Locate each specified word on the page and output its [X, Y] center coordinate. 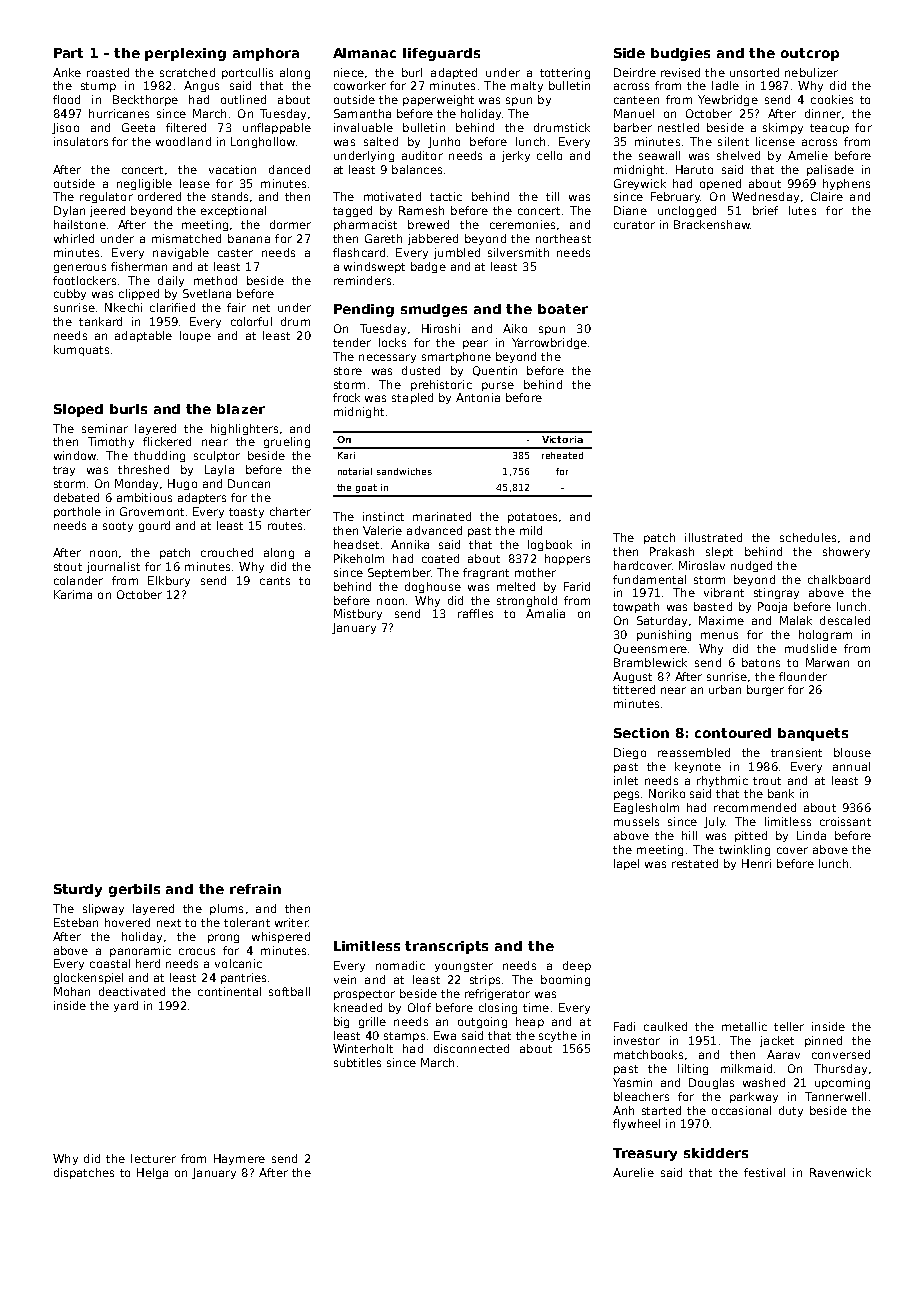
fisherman [139, 266]
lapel [626, 864]
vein [345, 979]
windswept [374, 267]
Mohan [72, 991]
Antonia [478, 397]
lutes [802, 210]
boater [563, 309]
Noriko [667, 793]
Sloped [78, 410]
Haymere [239, 1159]
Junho [444, 142]
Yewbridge [728, 100]
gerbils [134, 890]
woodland [183, 141]
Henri [756, 863]
